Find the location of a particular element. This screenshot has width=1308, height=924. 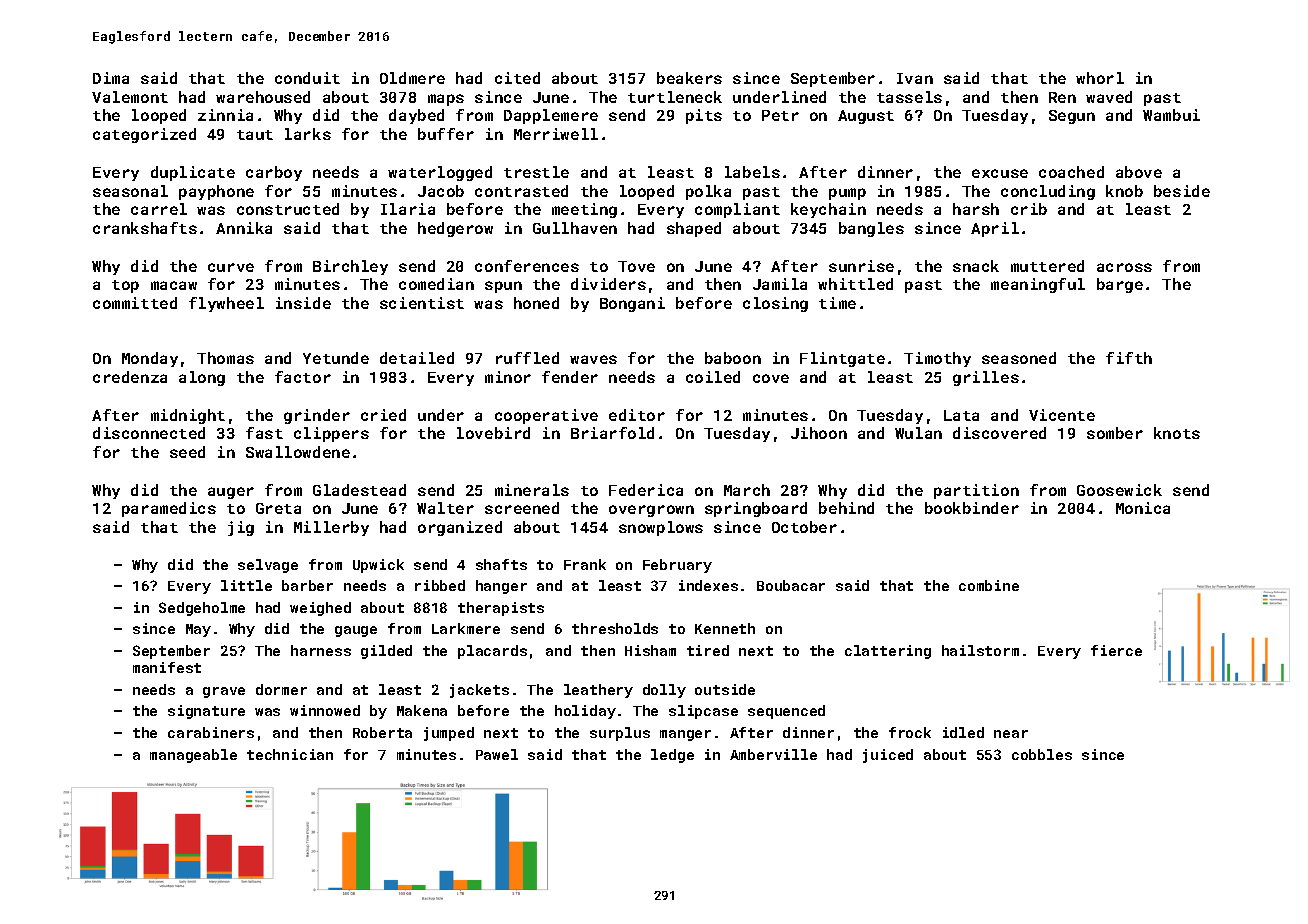

disconnected is located at coordinates (149, 433).
